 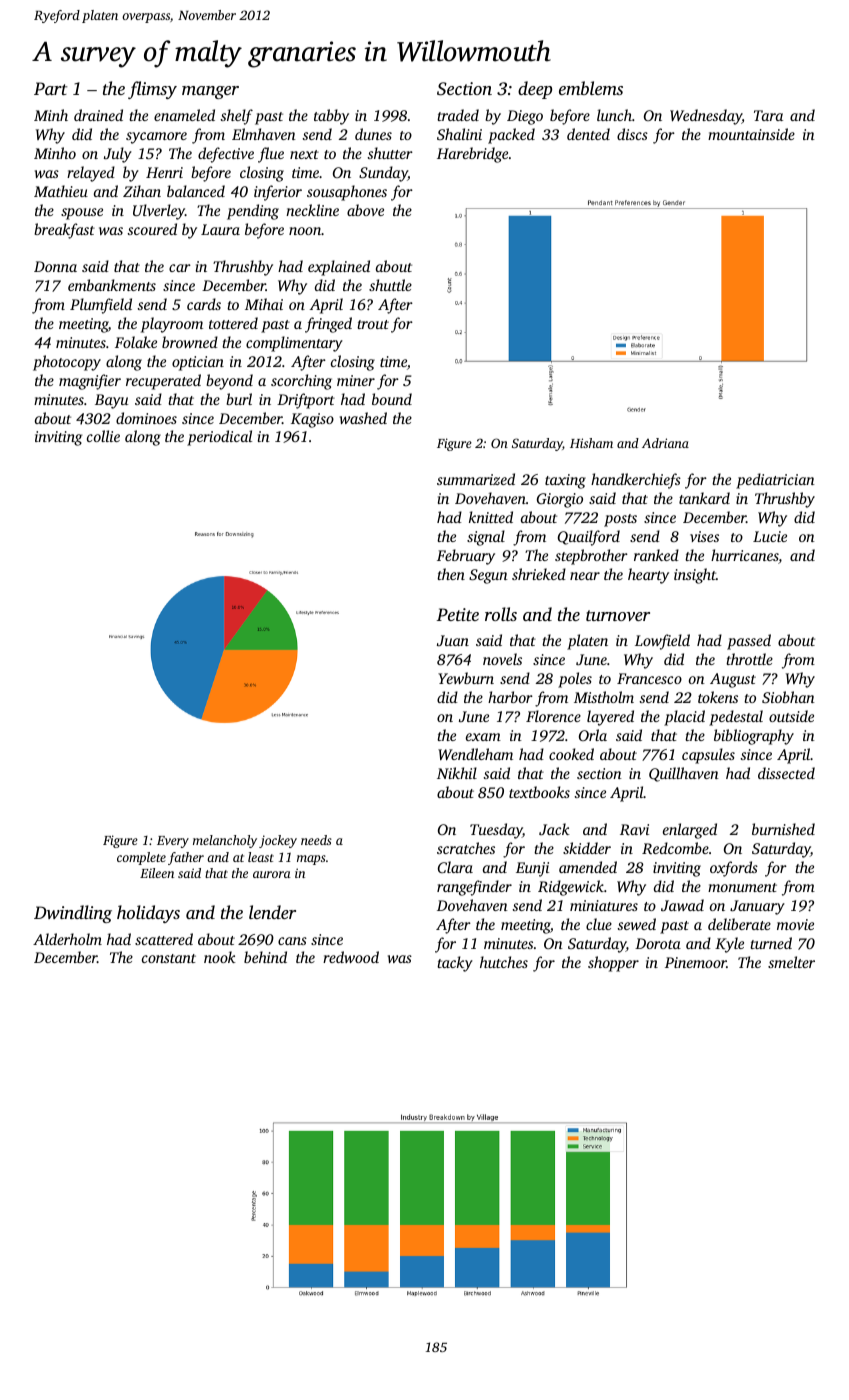 What do you see at coordinates (786, 773) in the image?
I see `dissected` at bounding box center [786, 773].
